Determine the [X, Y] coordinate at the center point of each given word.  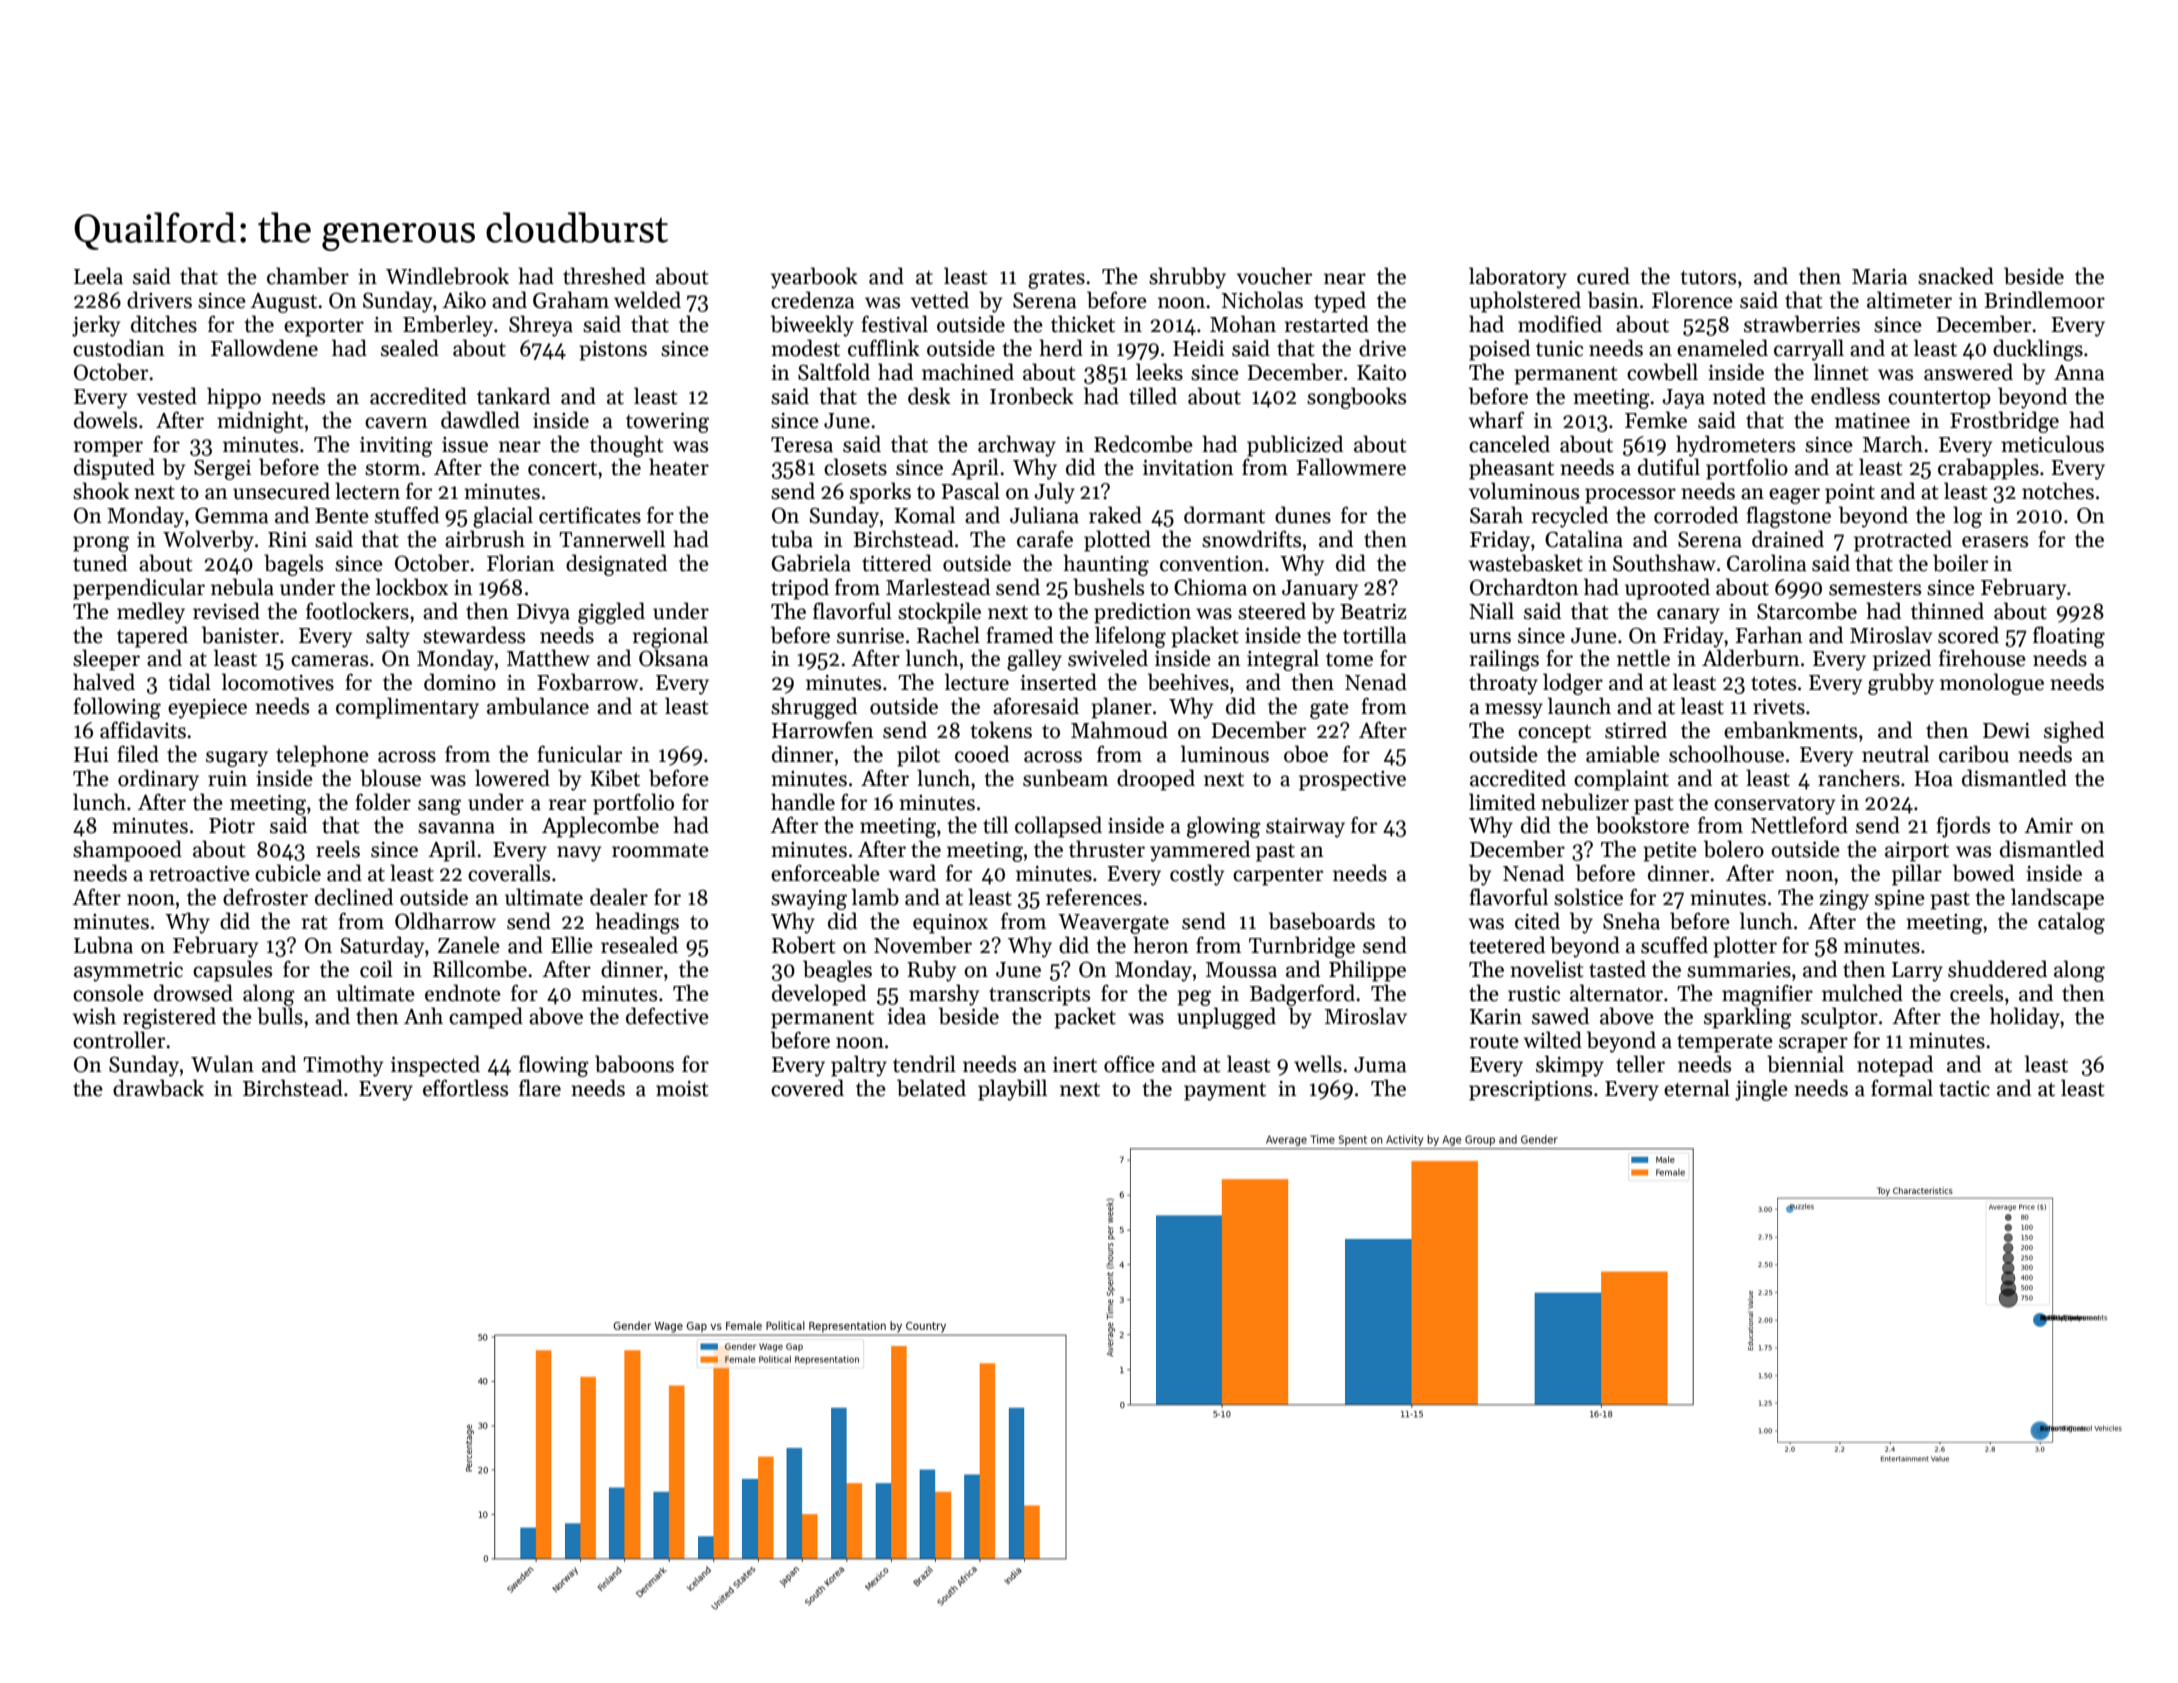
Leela [98, 276]
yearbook [814, 278]
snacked [1956, 276]
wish [94, 1016]
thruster [1107, 849]
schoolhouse [1726, 754]
